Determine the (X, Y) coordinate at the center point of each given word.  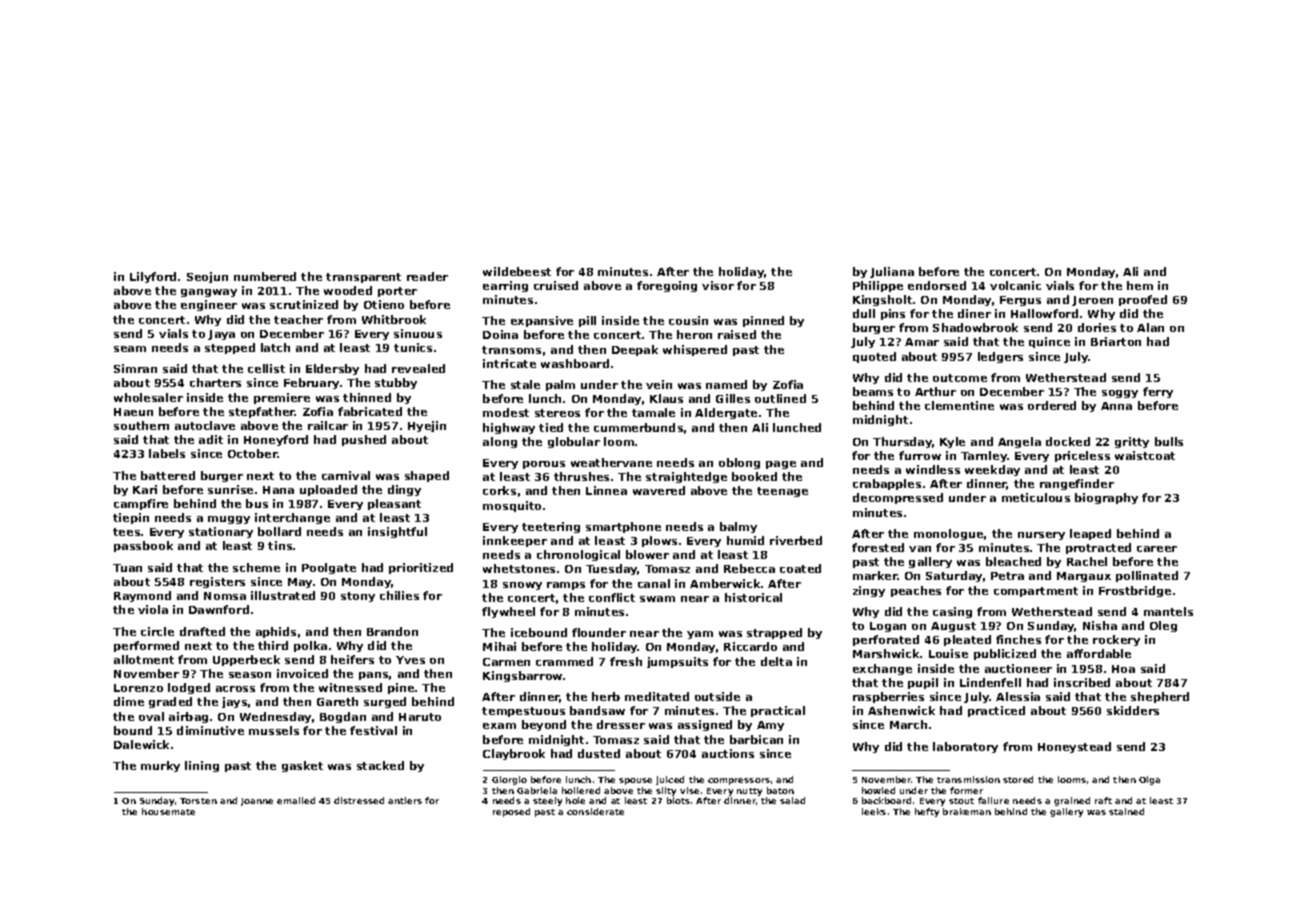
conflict (612, 597)
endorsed (937, 285)
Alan (1150, 327)
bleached (1013, 561)
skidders (1133, 710)
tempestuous (523, 712)
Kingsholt (882, 300)
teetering (551, 527)
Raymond (142, 596)
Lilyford (153, 277)
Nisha (1100, 625)
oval (151, 716)
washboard (575, 363)
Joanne (257, 802)
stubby (396, 383)
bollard (279, 531)
